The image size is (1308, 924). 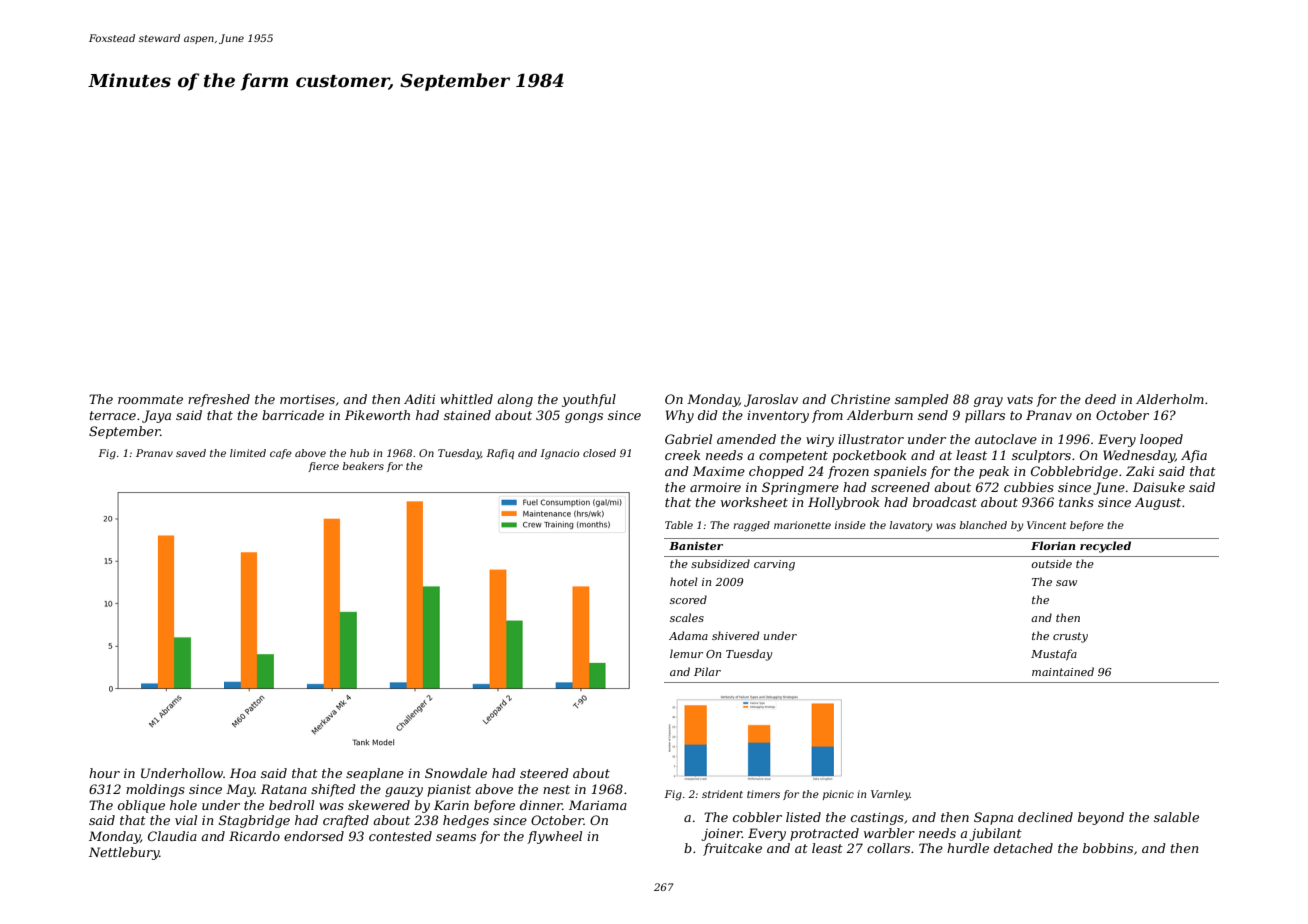 I want to click on crafted, so click(x=346, y=821).
